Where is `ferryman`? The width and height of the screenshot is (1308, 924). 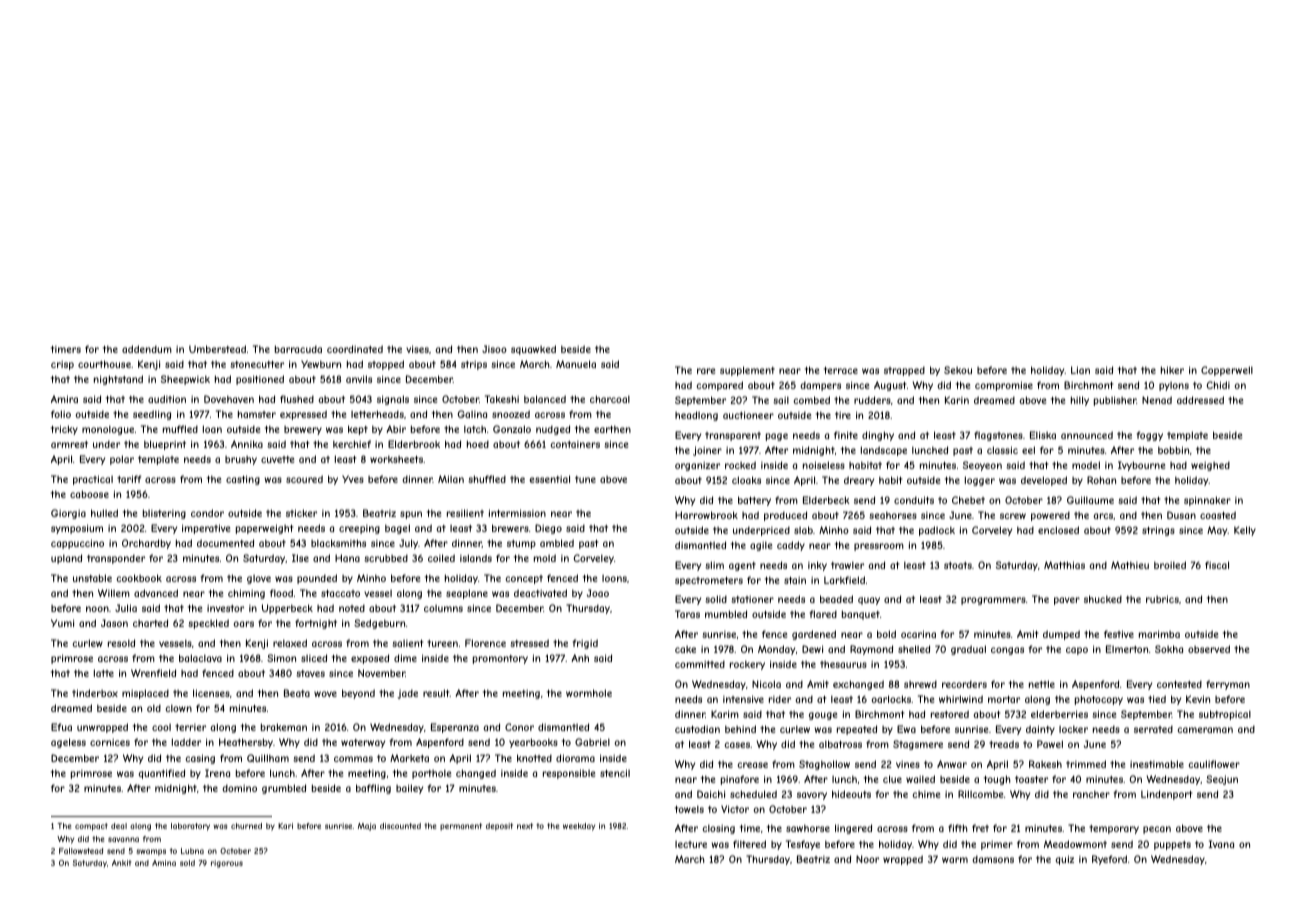 ferryman is located at coordinates (1228, 685).
